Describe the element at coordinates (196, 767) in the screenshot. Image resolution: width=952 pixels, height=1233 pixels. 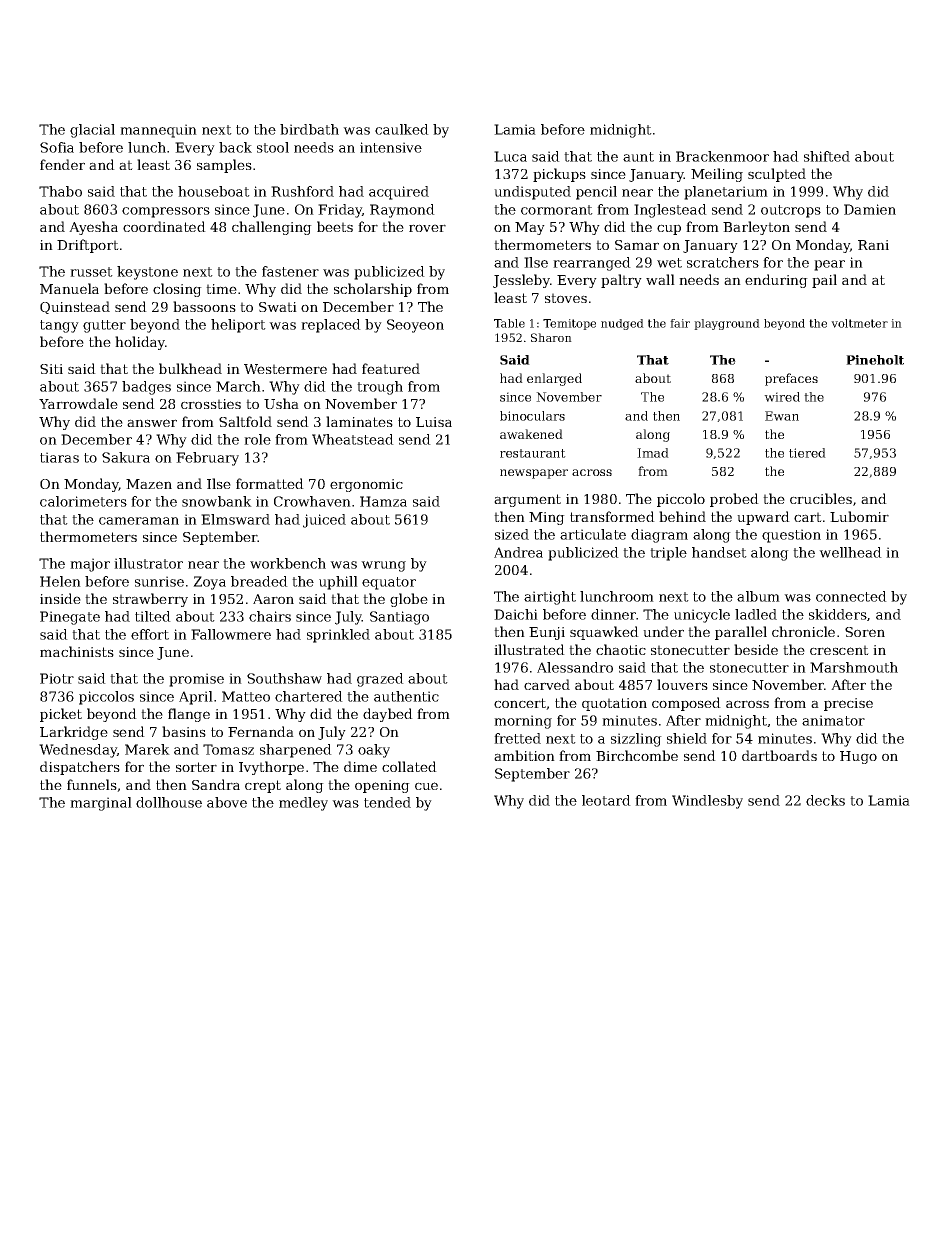
I see `sorter` at that location.
